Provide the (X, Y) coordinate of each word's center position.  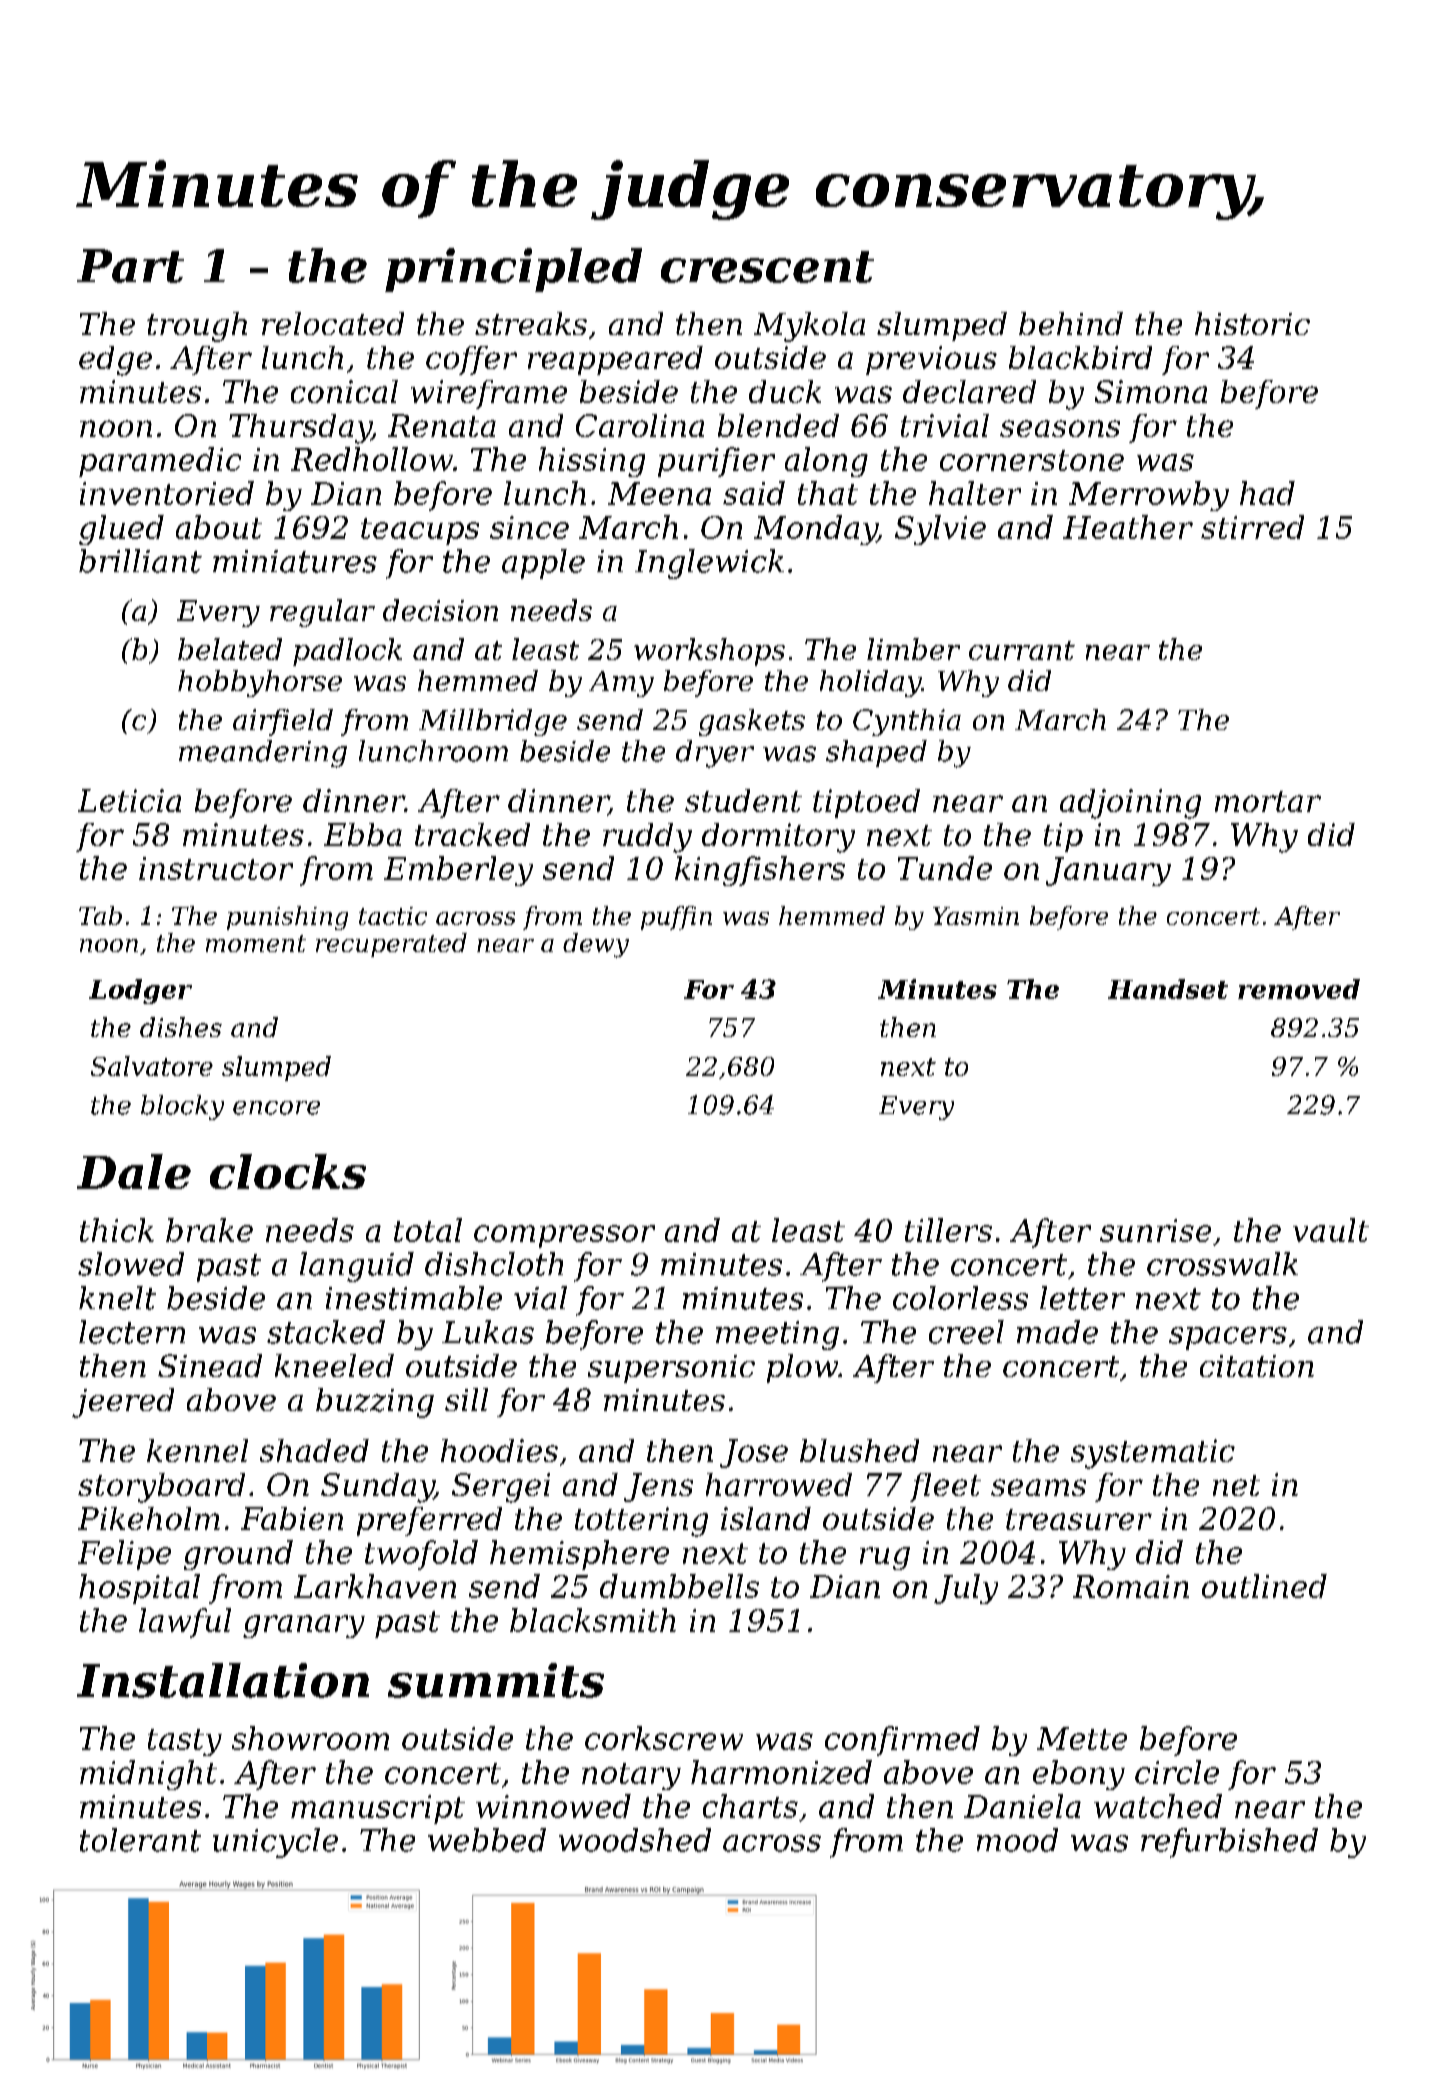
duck (785, 391)
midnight (148, 1775)
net (1236, 1485)
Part (130, 266)
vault (1331, 1230)
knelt (117, 1298)
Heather (1128, 527)
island (766, 1518)
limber (913, 649)
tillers (948, 1230)
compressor (564, 1236)
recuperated (391, 945)
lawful (185, 1623)
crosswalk (1222, 1264)
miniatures (295, 561)
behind (1071, 323)
